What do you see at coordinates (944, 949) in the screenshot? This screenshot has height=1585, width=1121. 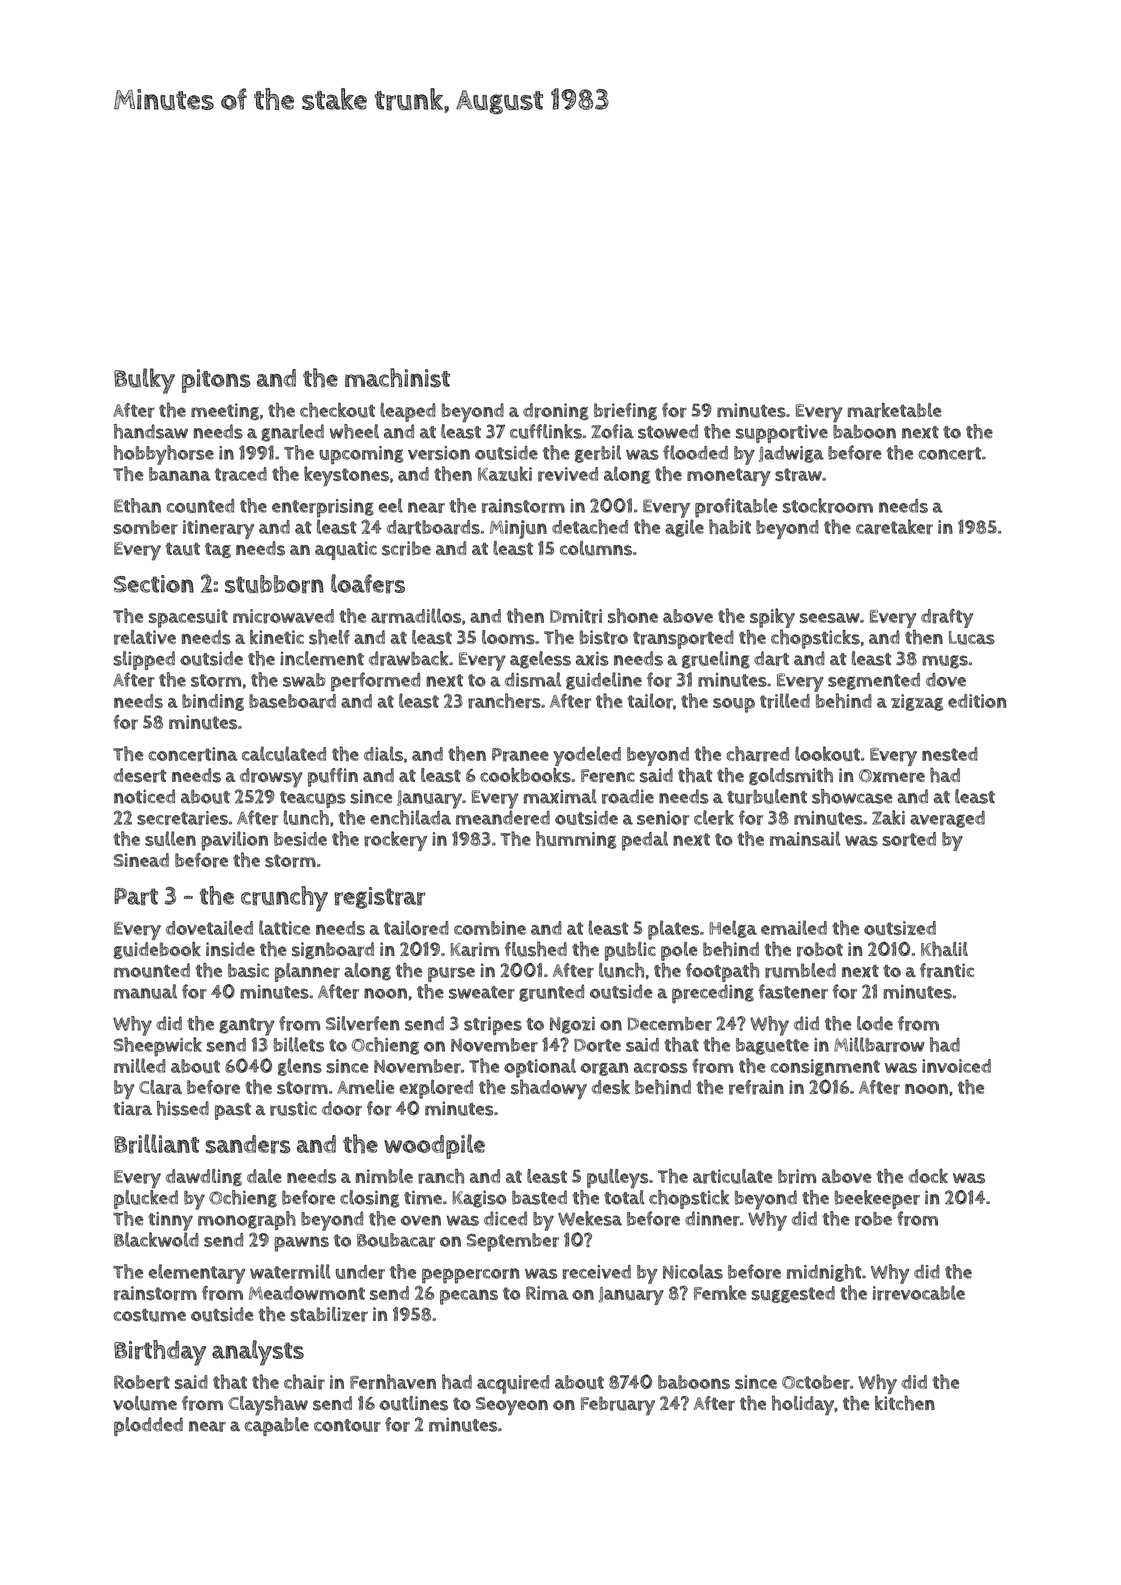 I see `Khalil` at bounding box center [944, 949].
